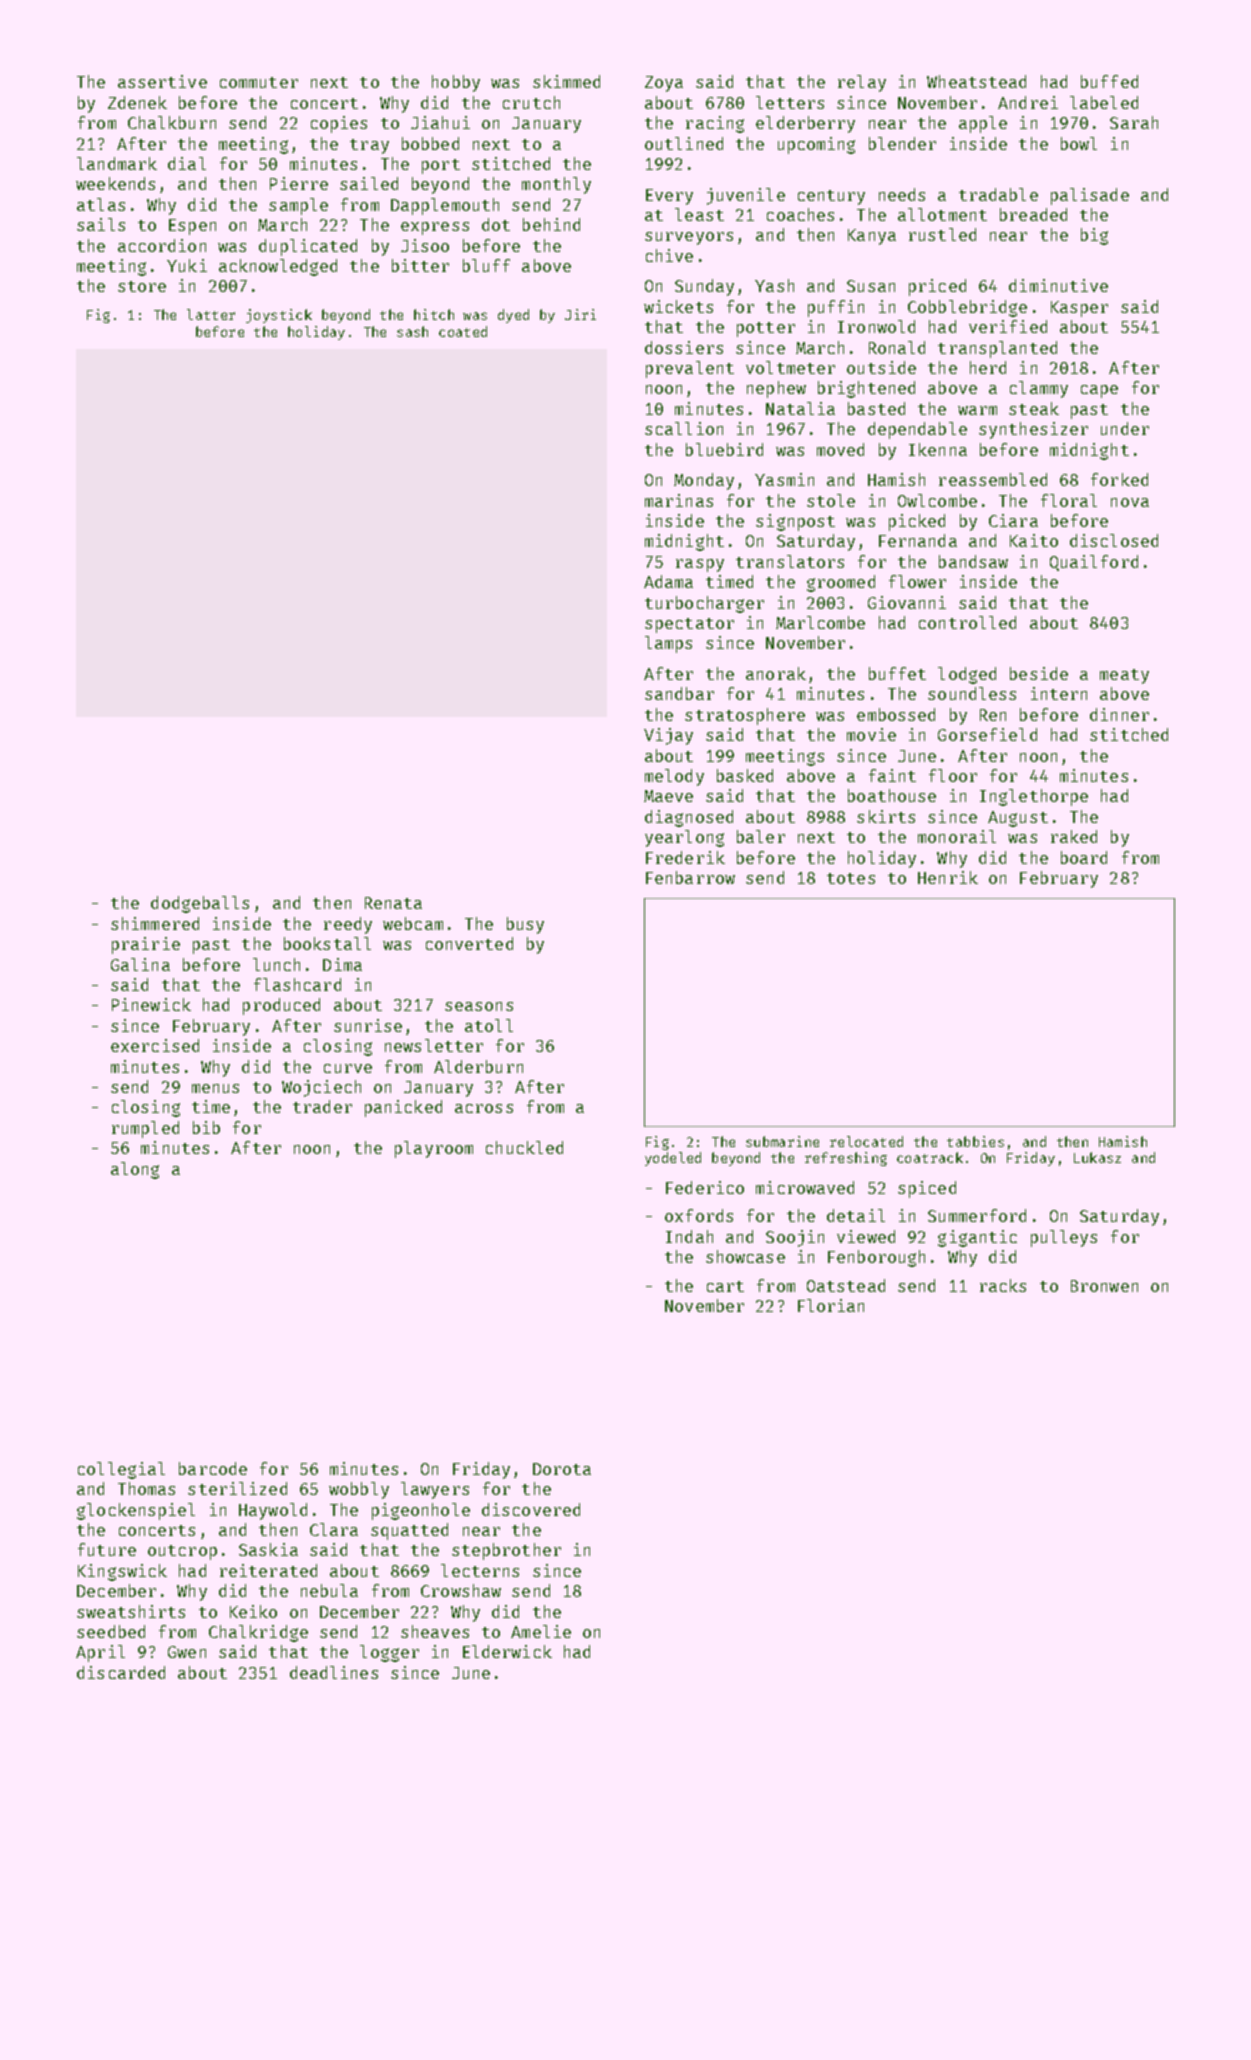  What do you see at coordinates (831, 1305) in the page?
I see `Florian` at bounding box center [831, 1305].
